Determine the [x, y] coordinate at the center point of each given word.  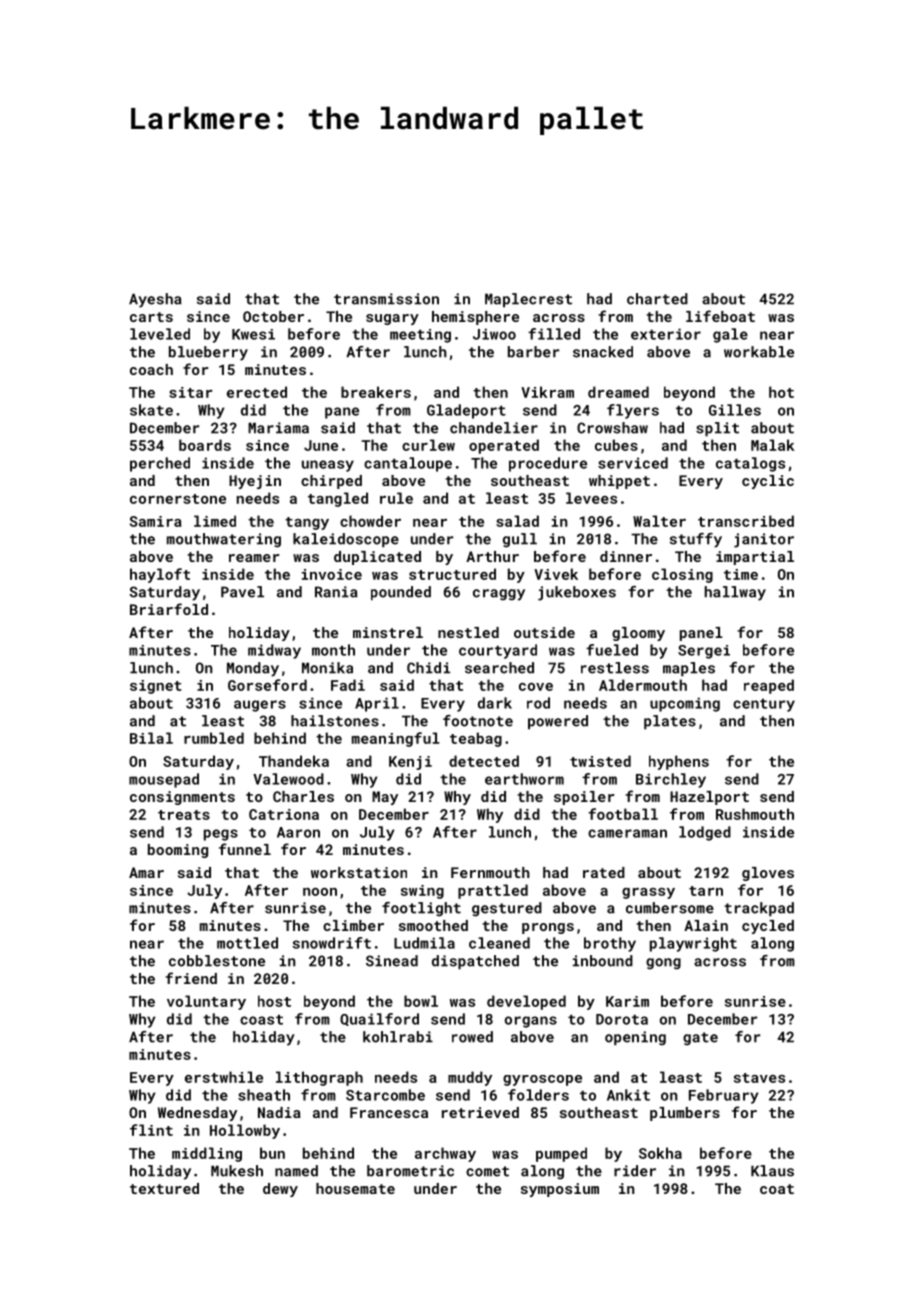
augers [260, 706]
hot [781, 392]
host [274, 1001]
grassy [648, 893]
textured [164, 1188]
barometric [410, 1171]
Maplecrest [528, 300]
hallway [735, 593]
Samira [156, 521]
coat [777, 1189]
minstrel [388, 632]
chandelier [494, 428]
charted [657, 299]
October [273, 316]
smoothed [433, 925]
